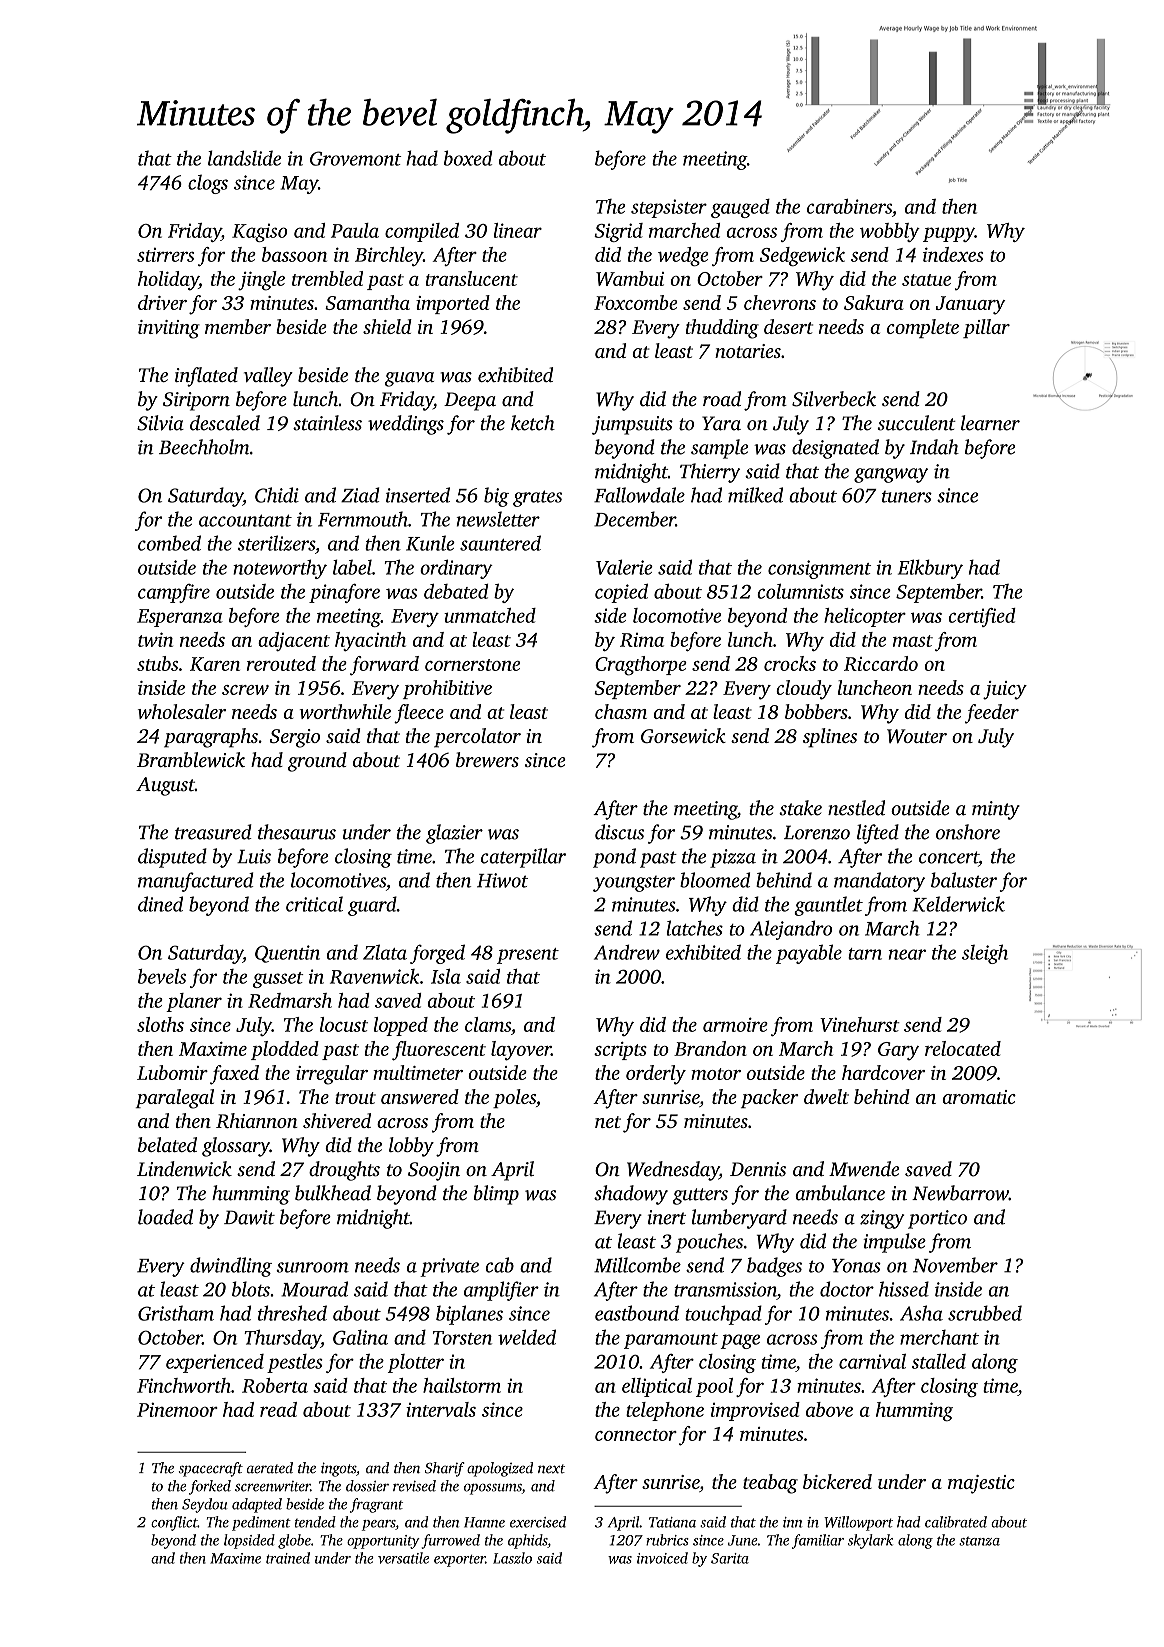 The image size is (1164, 1647). Describe the element at coordinates (169, 329) in the page. I see `inviting` at that location.
